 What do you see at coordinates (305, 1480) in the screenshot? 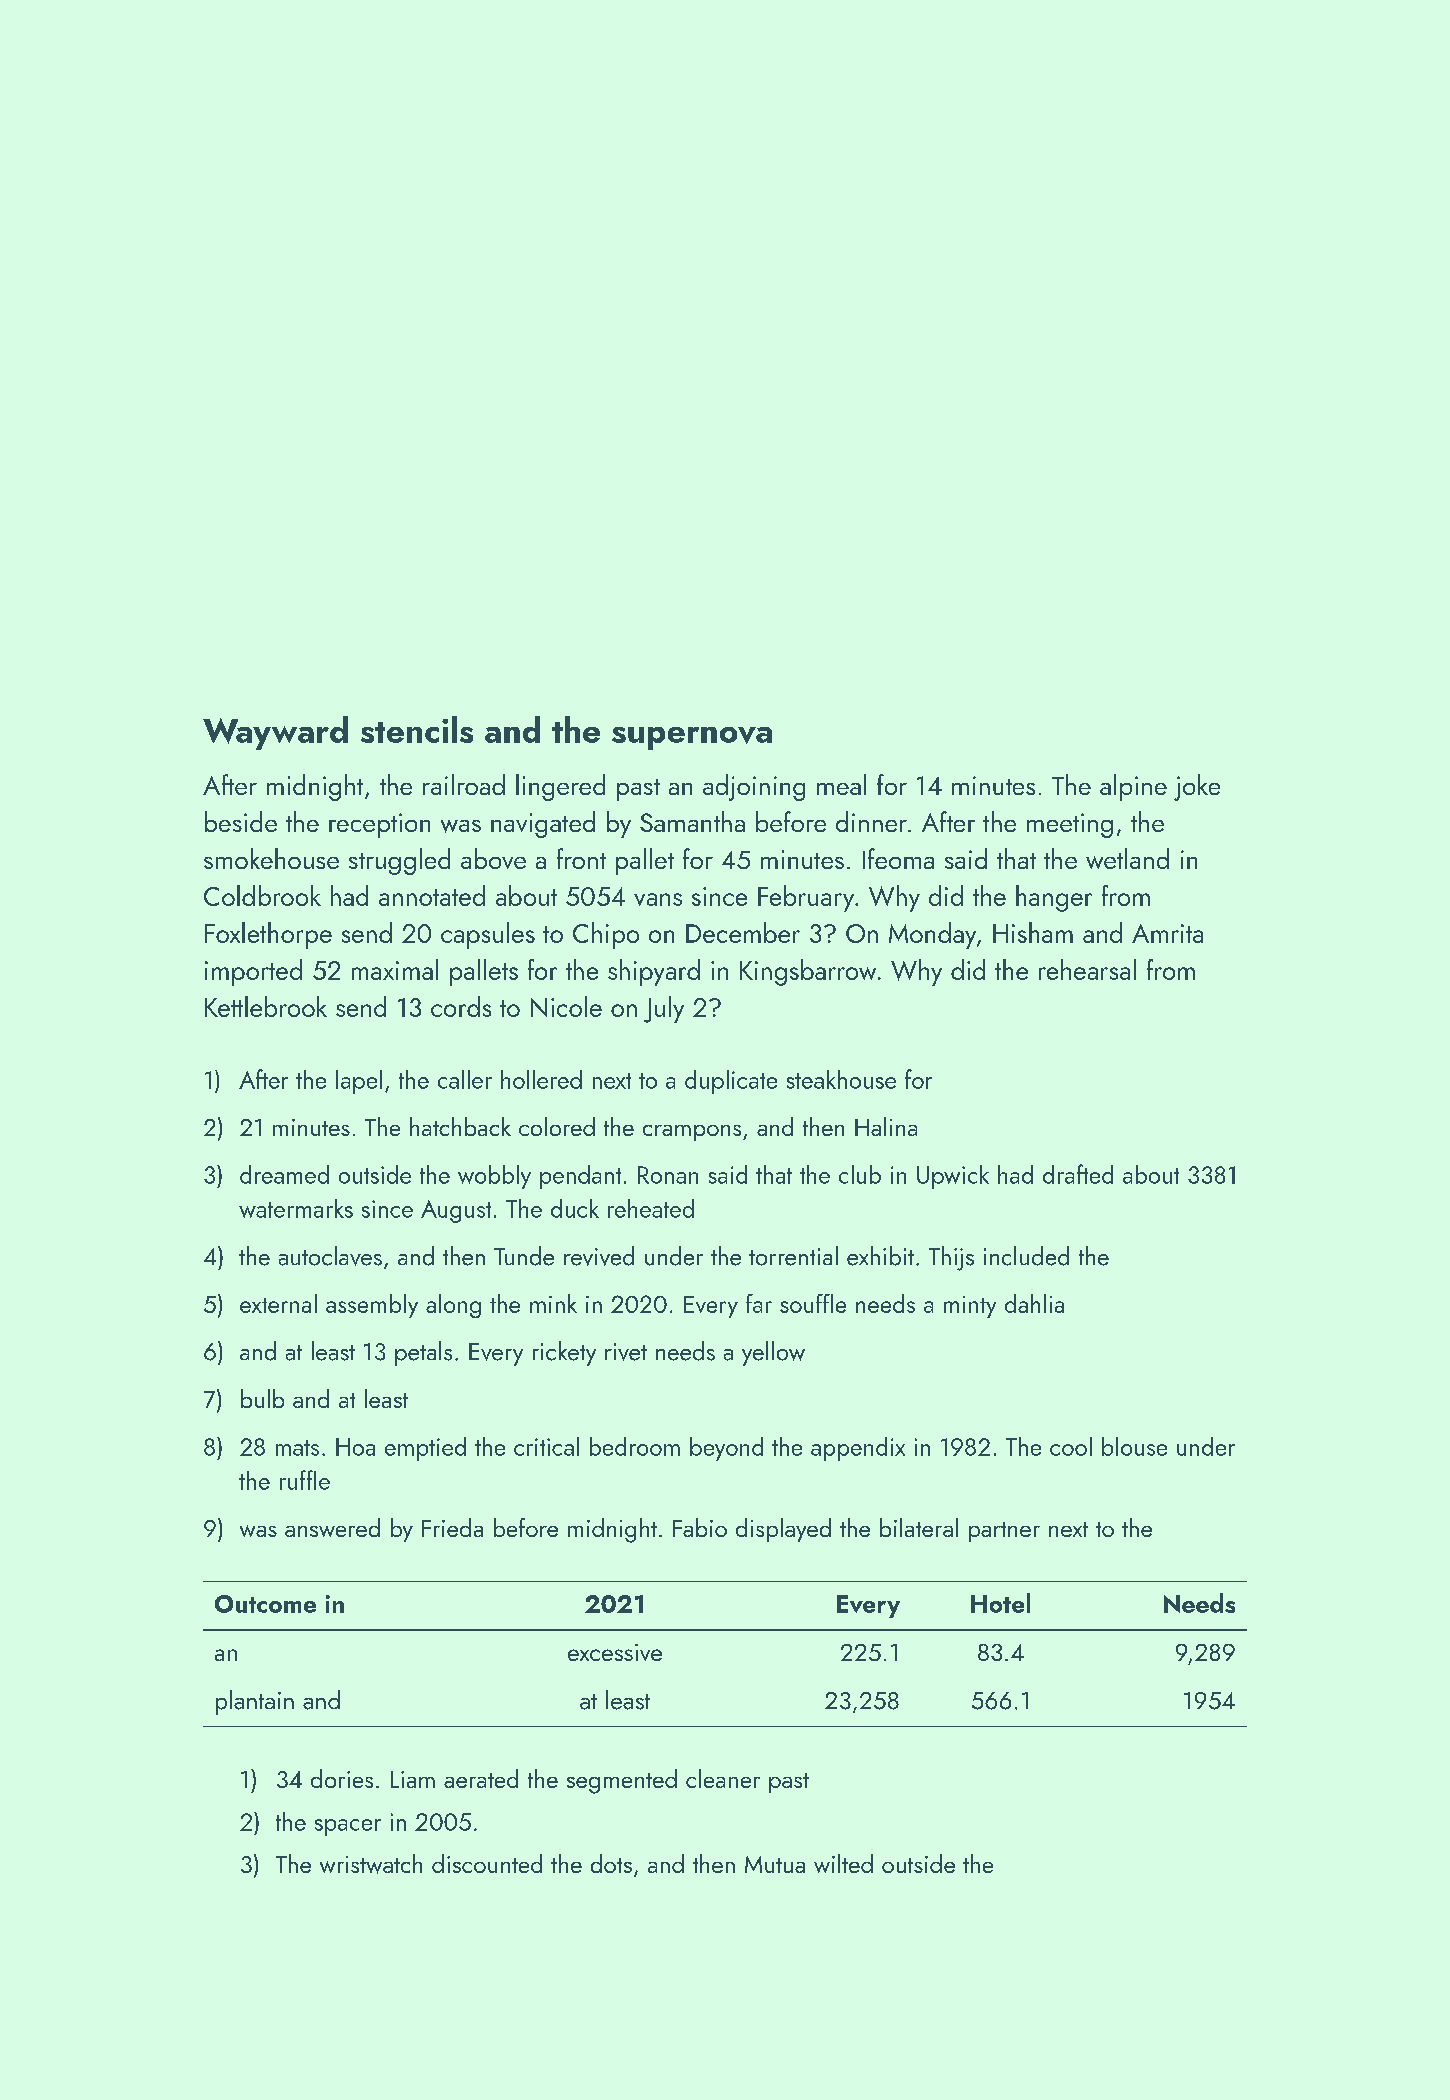
I see `ruffle` at bounding box center [305, 1480].
